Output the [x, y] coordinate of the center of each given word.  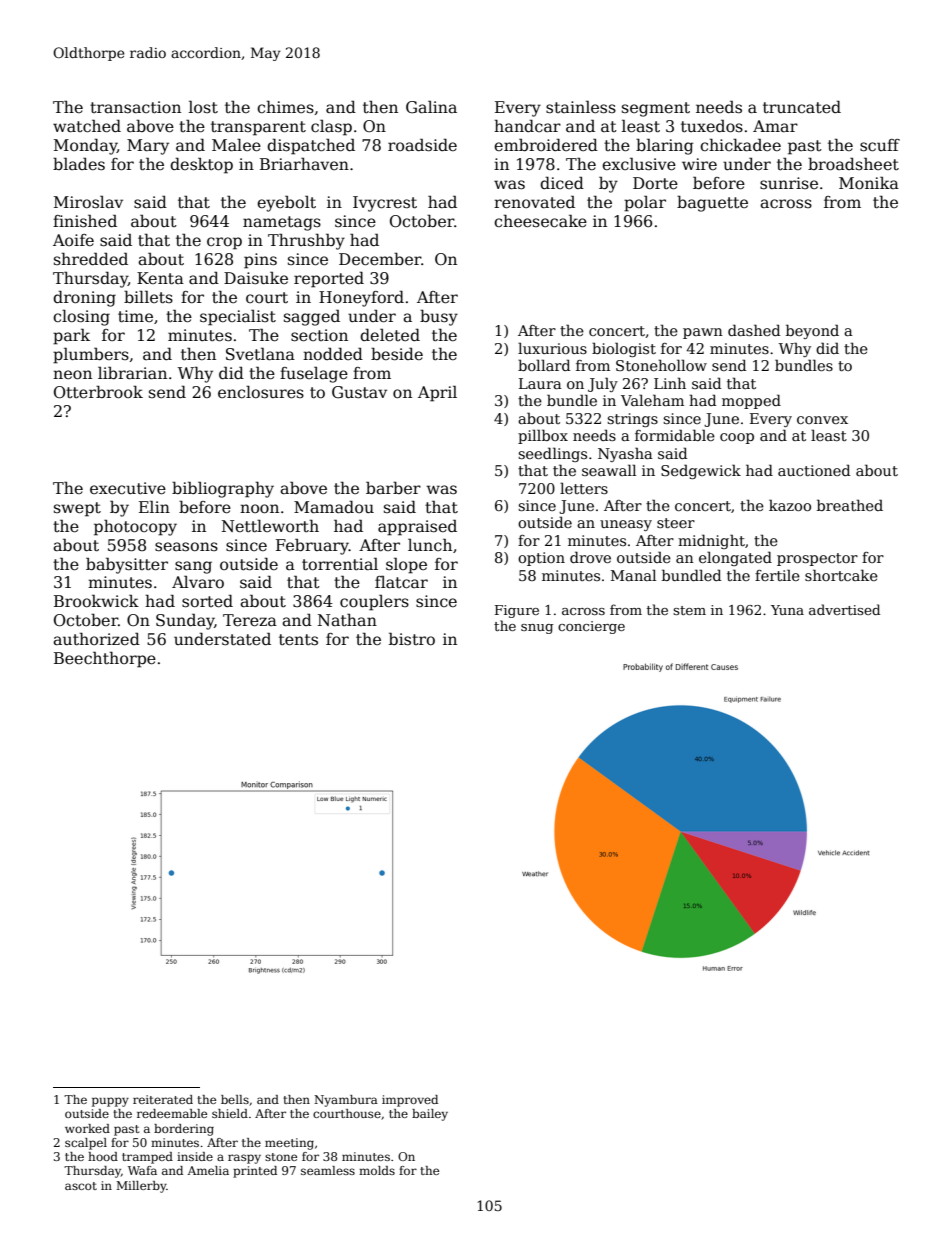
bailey [430, 1115]
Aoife [73, 240]
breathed [850, 505]
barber [393, 487]
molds [377, 1170]
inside [195, 1156]
